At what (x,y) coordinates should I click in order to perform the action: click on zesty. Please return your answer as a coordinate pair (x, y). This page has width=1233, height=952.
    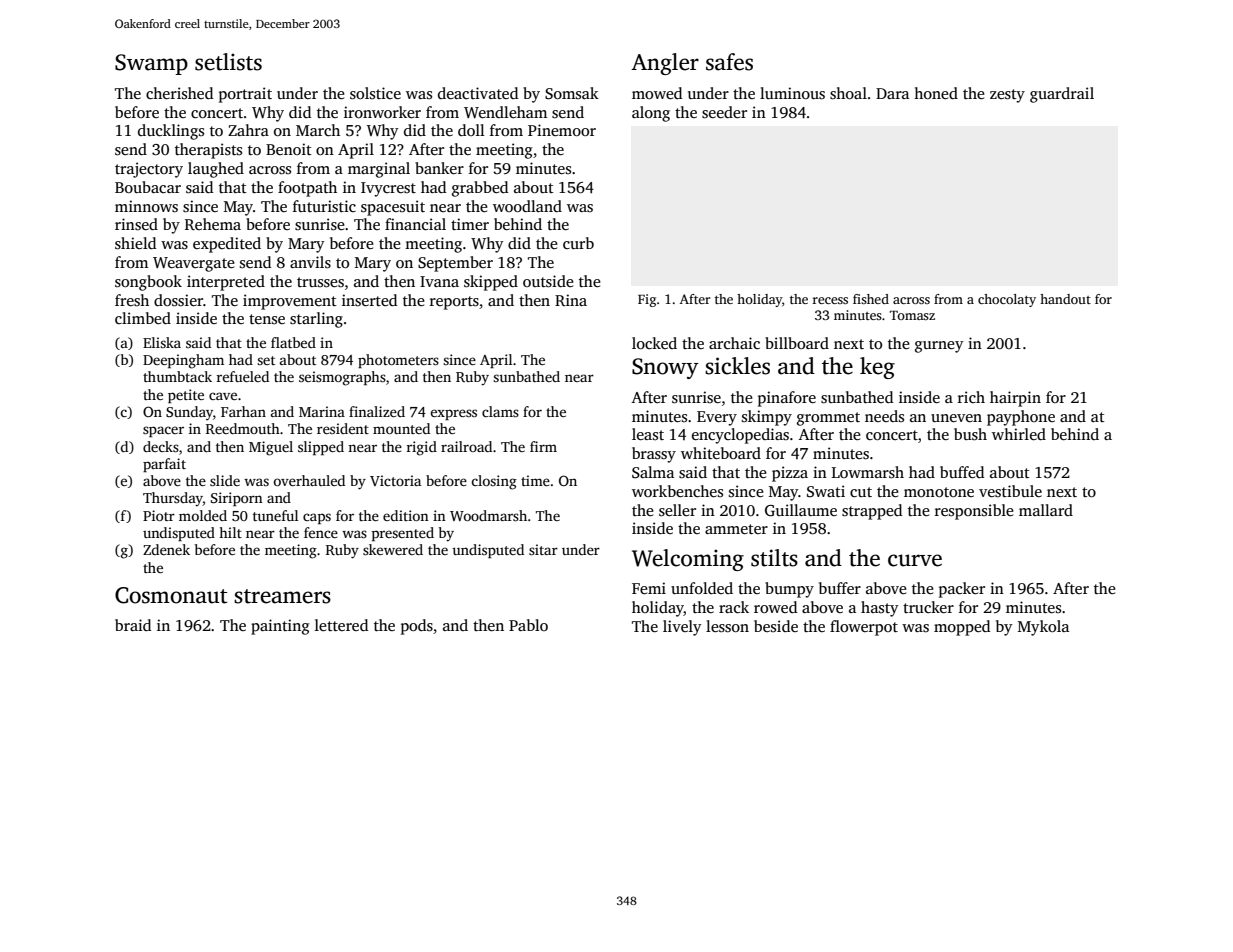
    Looking at the image, I should click on (1007, 96).
